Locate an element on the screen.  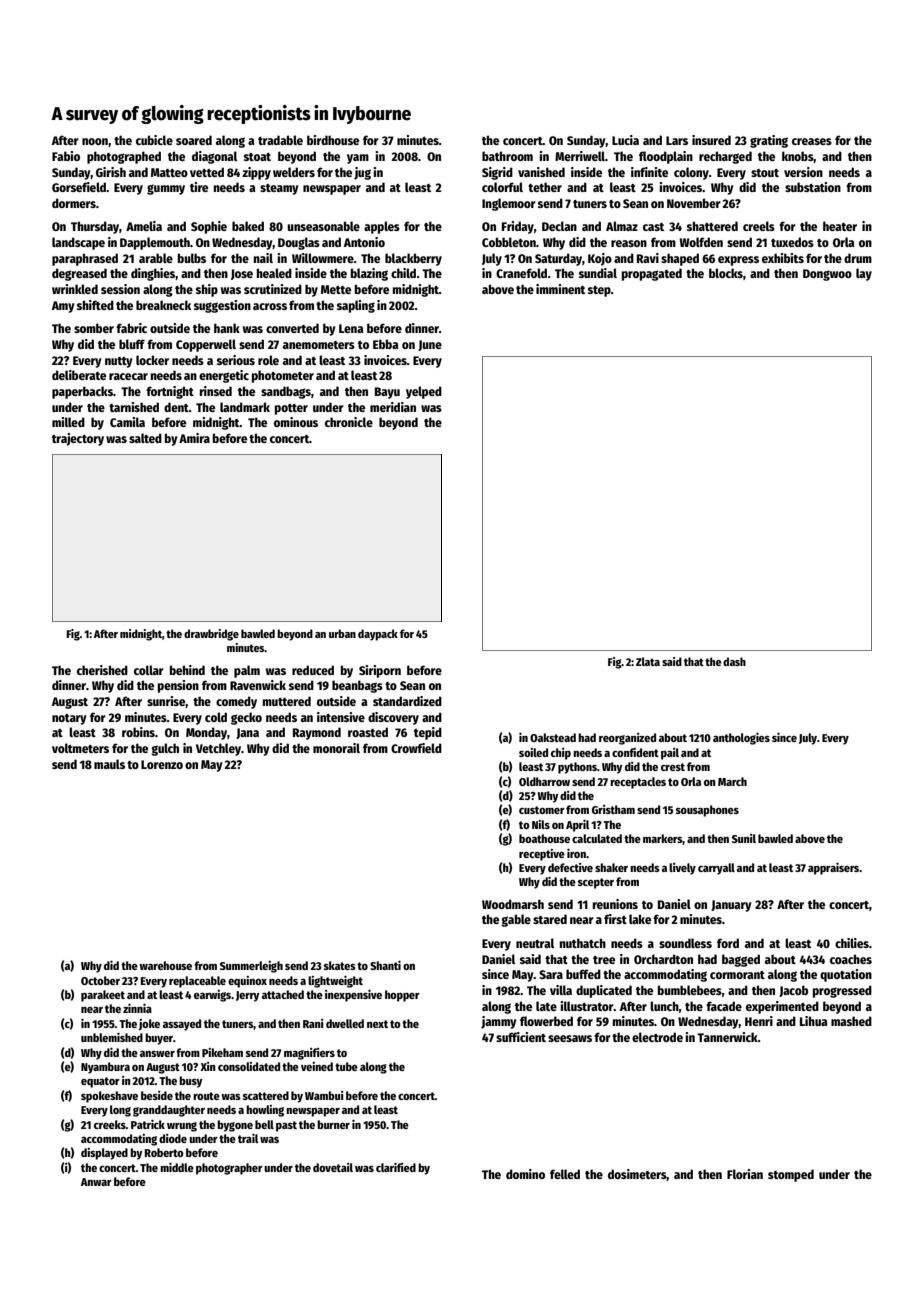
bathroom is located at coordinates (507, 156).
